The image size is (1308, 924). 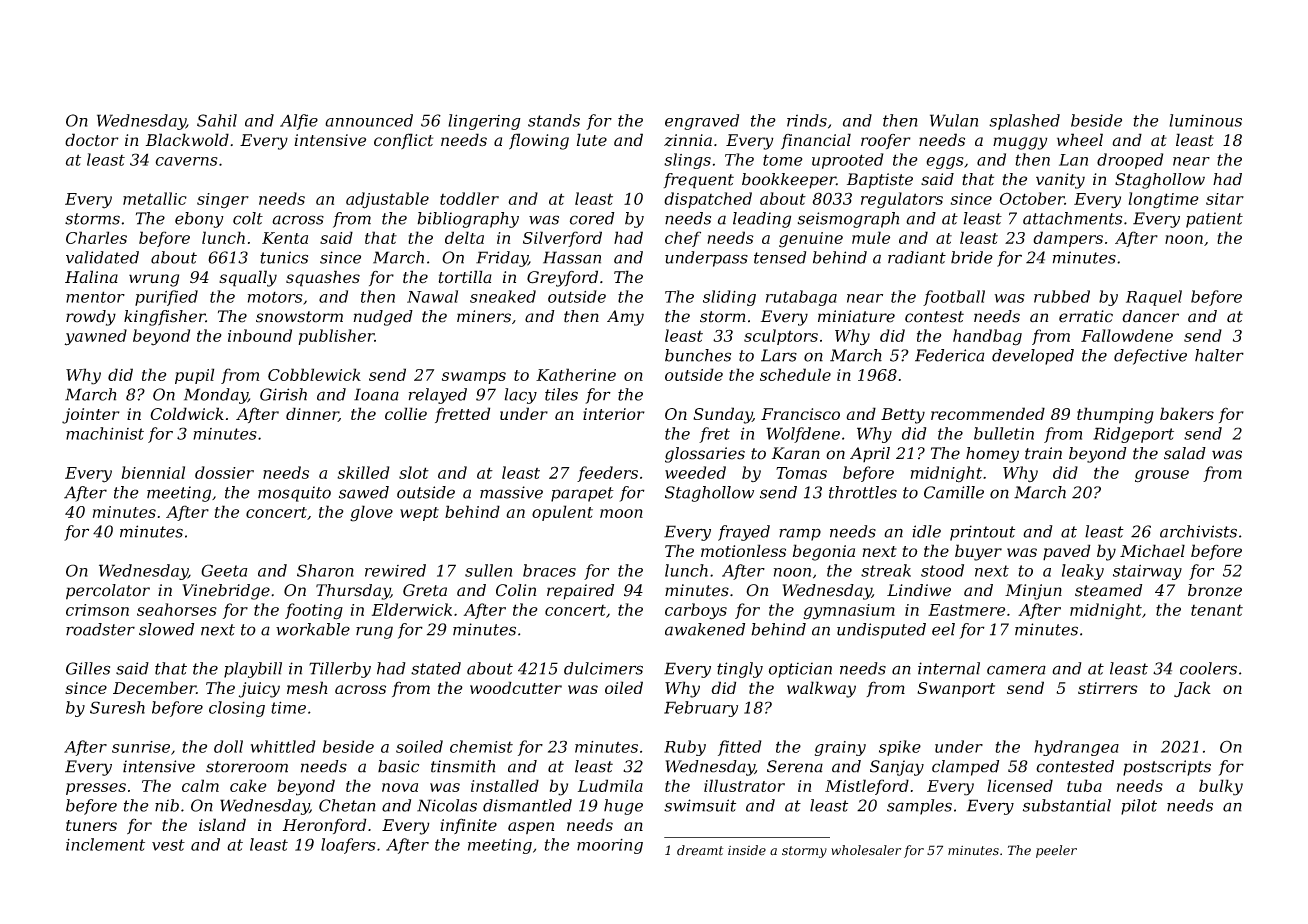 I want to click on carboys, so click(x=696, y=611).
